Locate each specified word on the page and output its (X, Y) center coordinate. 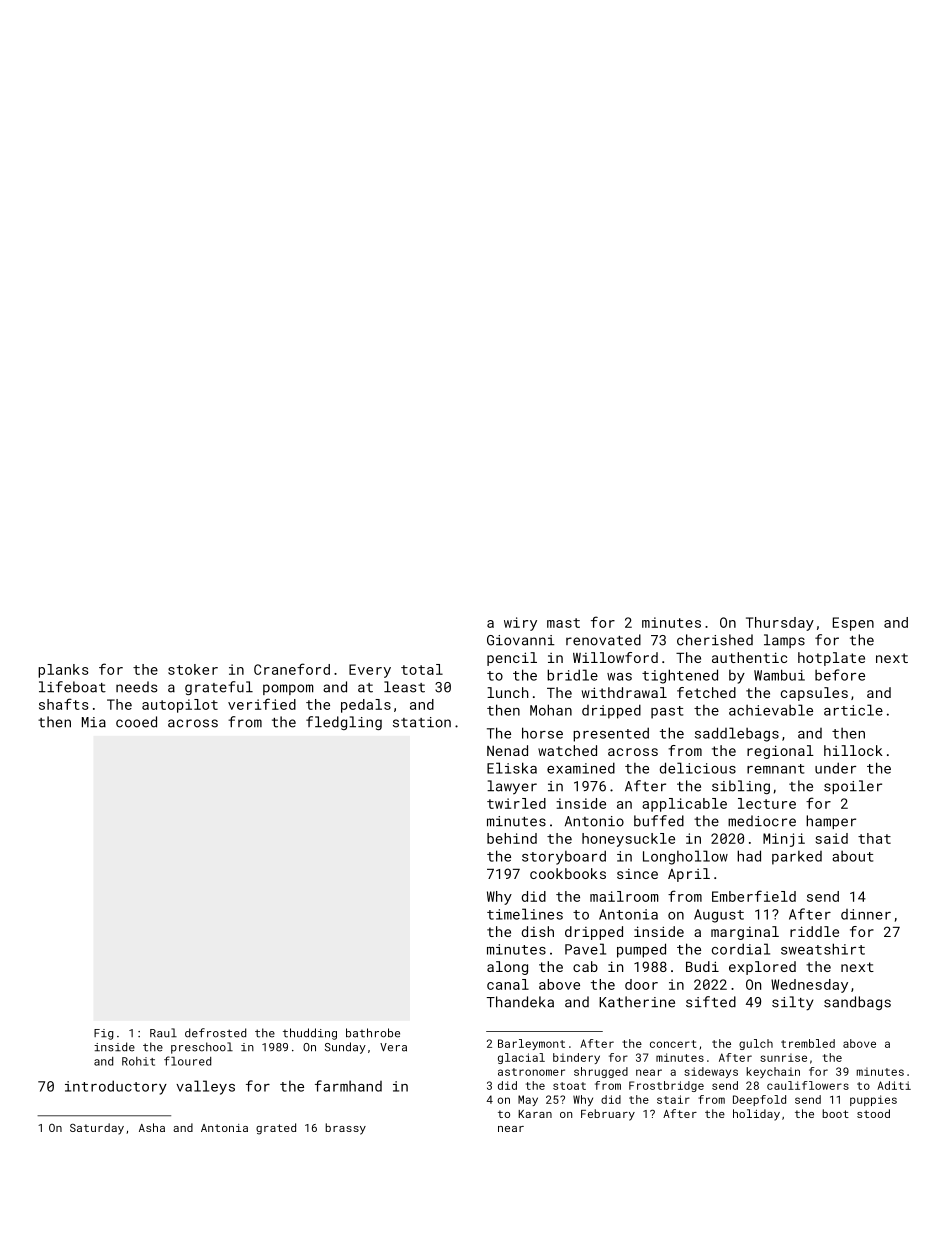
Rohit (138, 1061)
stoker (193, 669)
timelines (525, 914)
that (874, 838)
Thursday (780, 624)
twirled (516, 803)
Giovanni (521, 640)
